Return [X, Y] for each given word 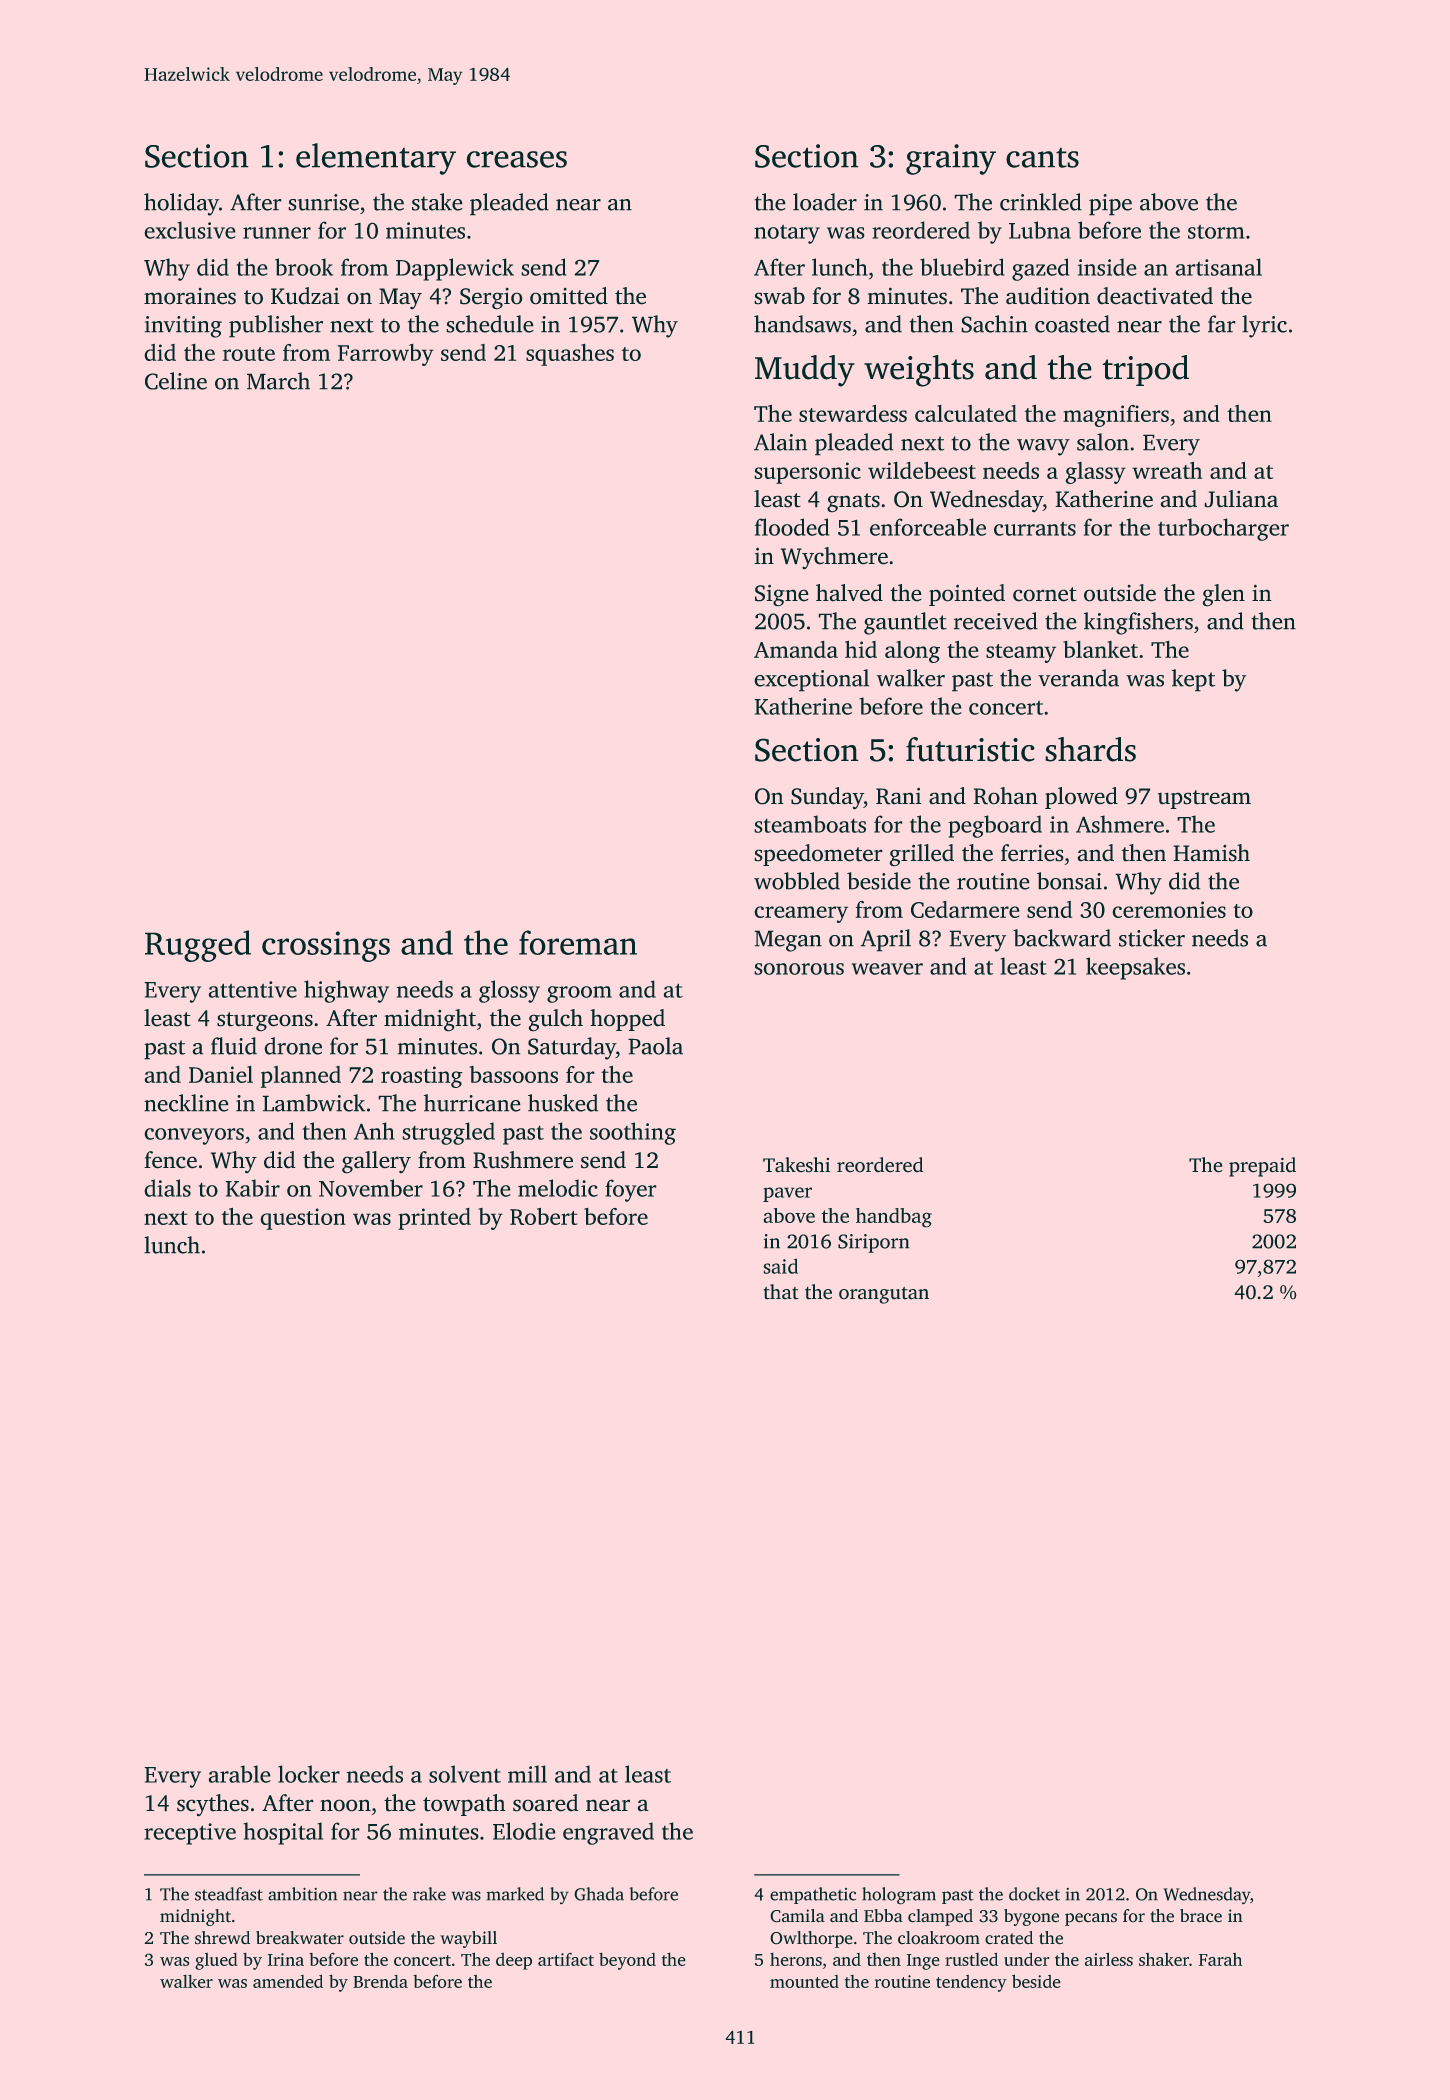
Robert [544, 1216]
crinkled [1041, 202]
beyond [627, 1961]
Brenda [380, 1981]
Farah [1220, 1959]
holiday [181, 204]
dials [167, 1188]
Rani [899, 796]
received [996, 621]
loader [825, 202]
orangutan [884, 1295]
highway [346, 991]
